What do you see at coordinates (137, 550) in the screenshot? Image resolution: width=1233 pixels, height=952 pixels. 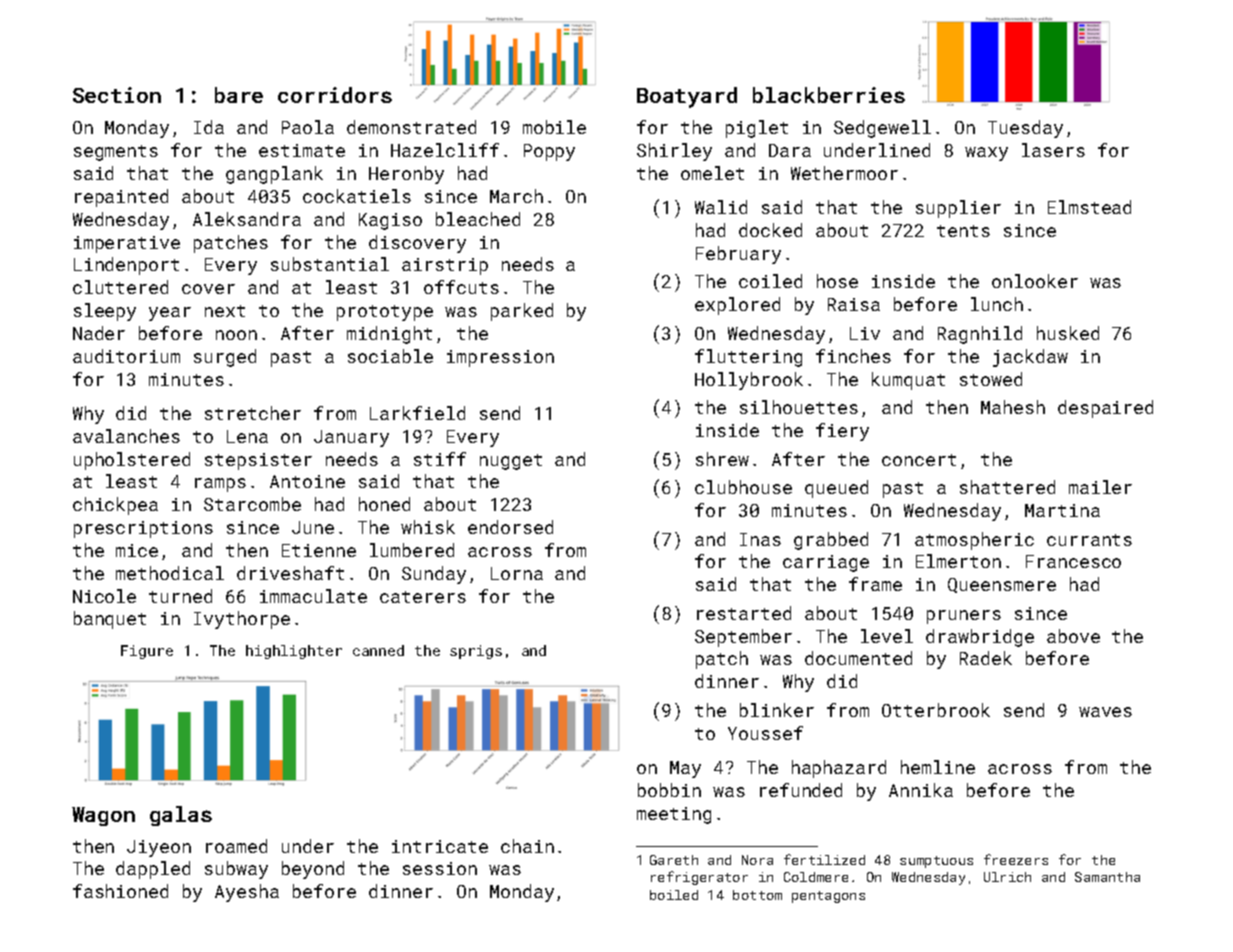 I see `mice` at bounding box center [137, 550].
